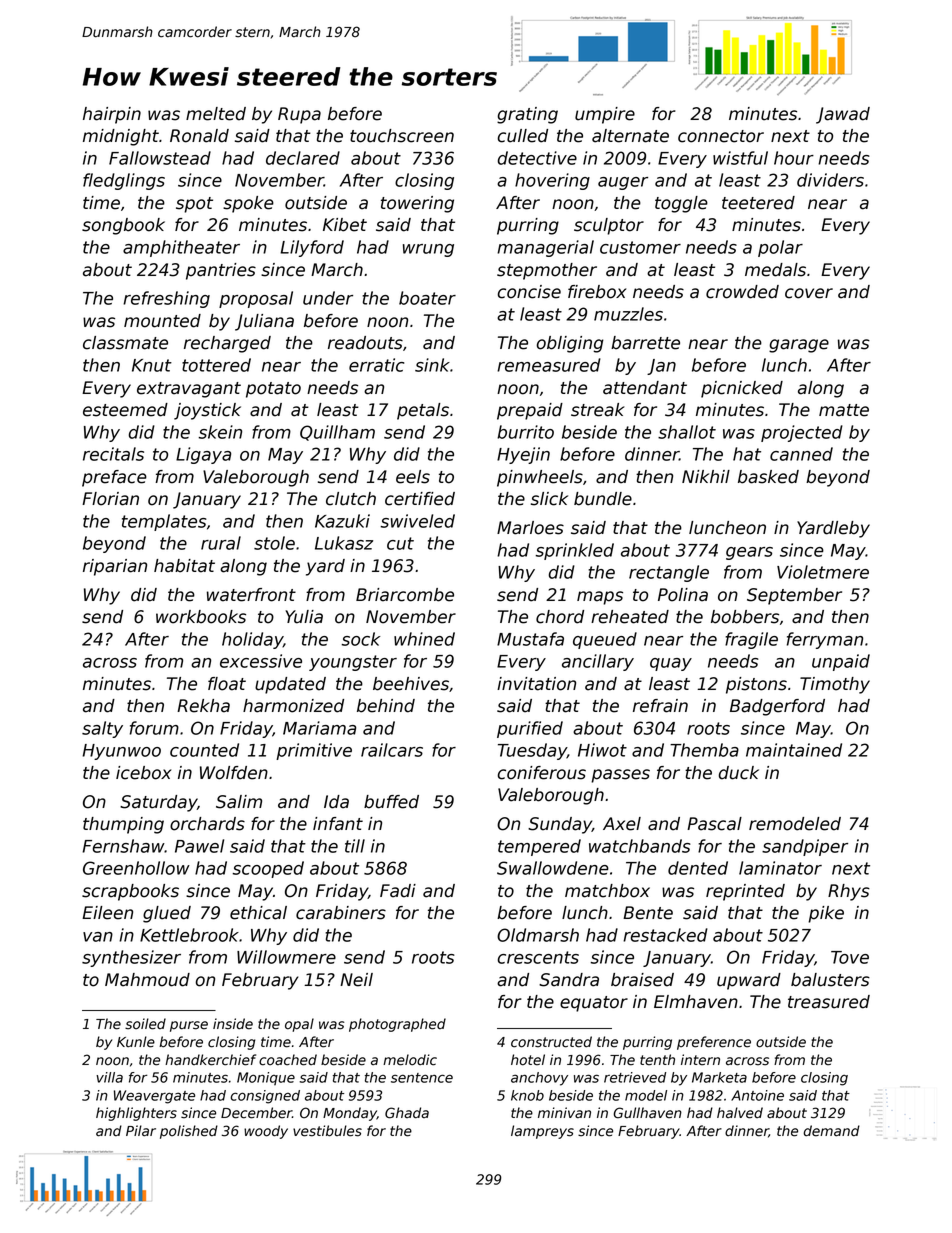  Describe the element at coordinates (530, 729) in the screenshot. I see `purified` at that location.
